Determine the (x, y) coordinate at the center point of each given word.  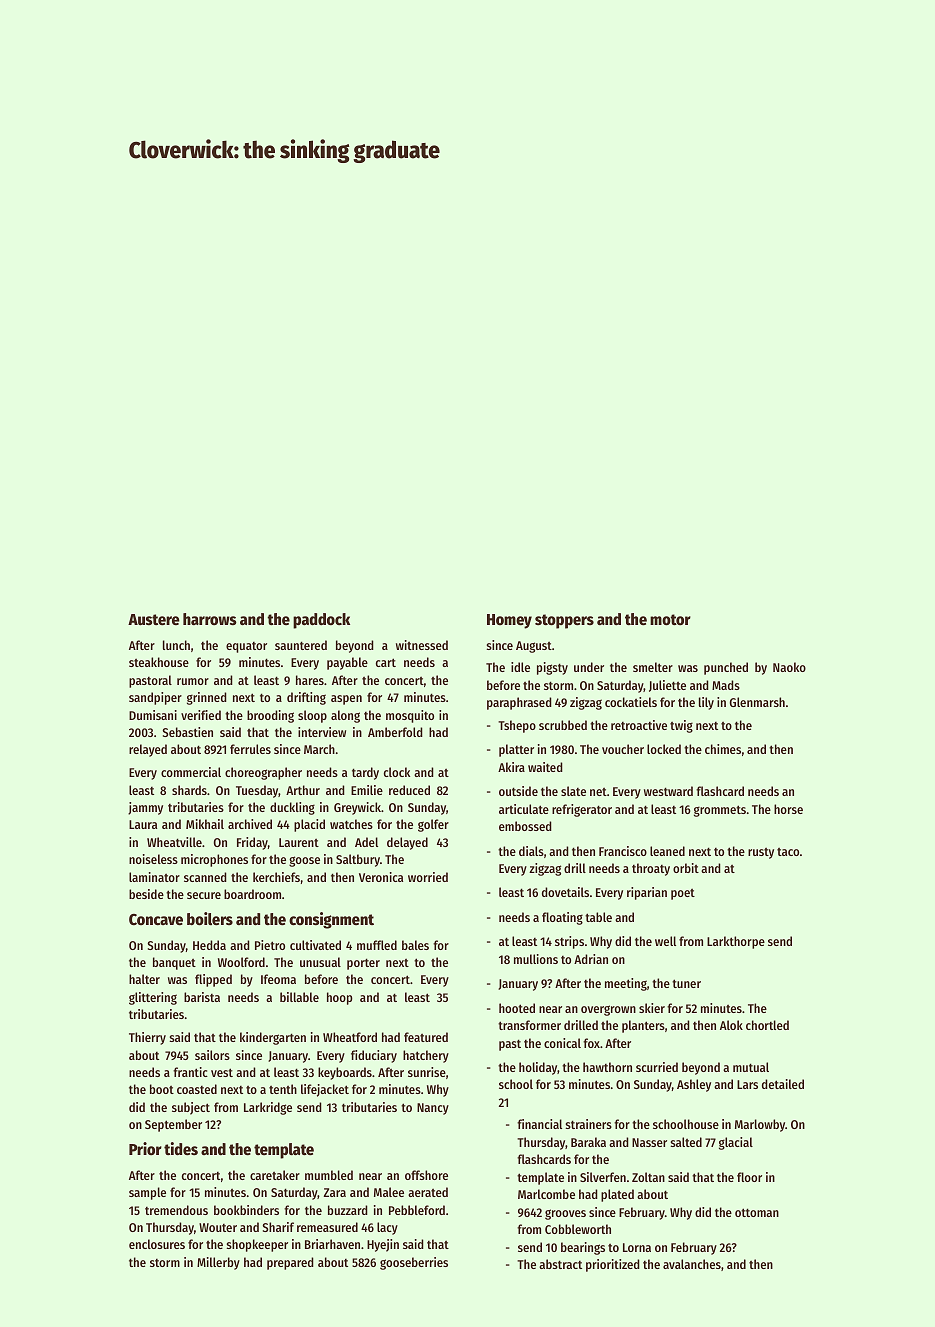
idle (520, 667)
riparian (647, 893)
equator (246, 647)
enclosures (157, 1244)
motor (670, 620)
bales (415, 945)
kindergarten (273, 1038)
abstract (560, 1264)
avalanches (692, 1264)
